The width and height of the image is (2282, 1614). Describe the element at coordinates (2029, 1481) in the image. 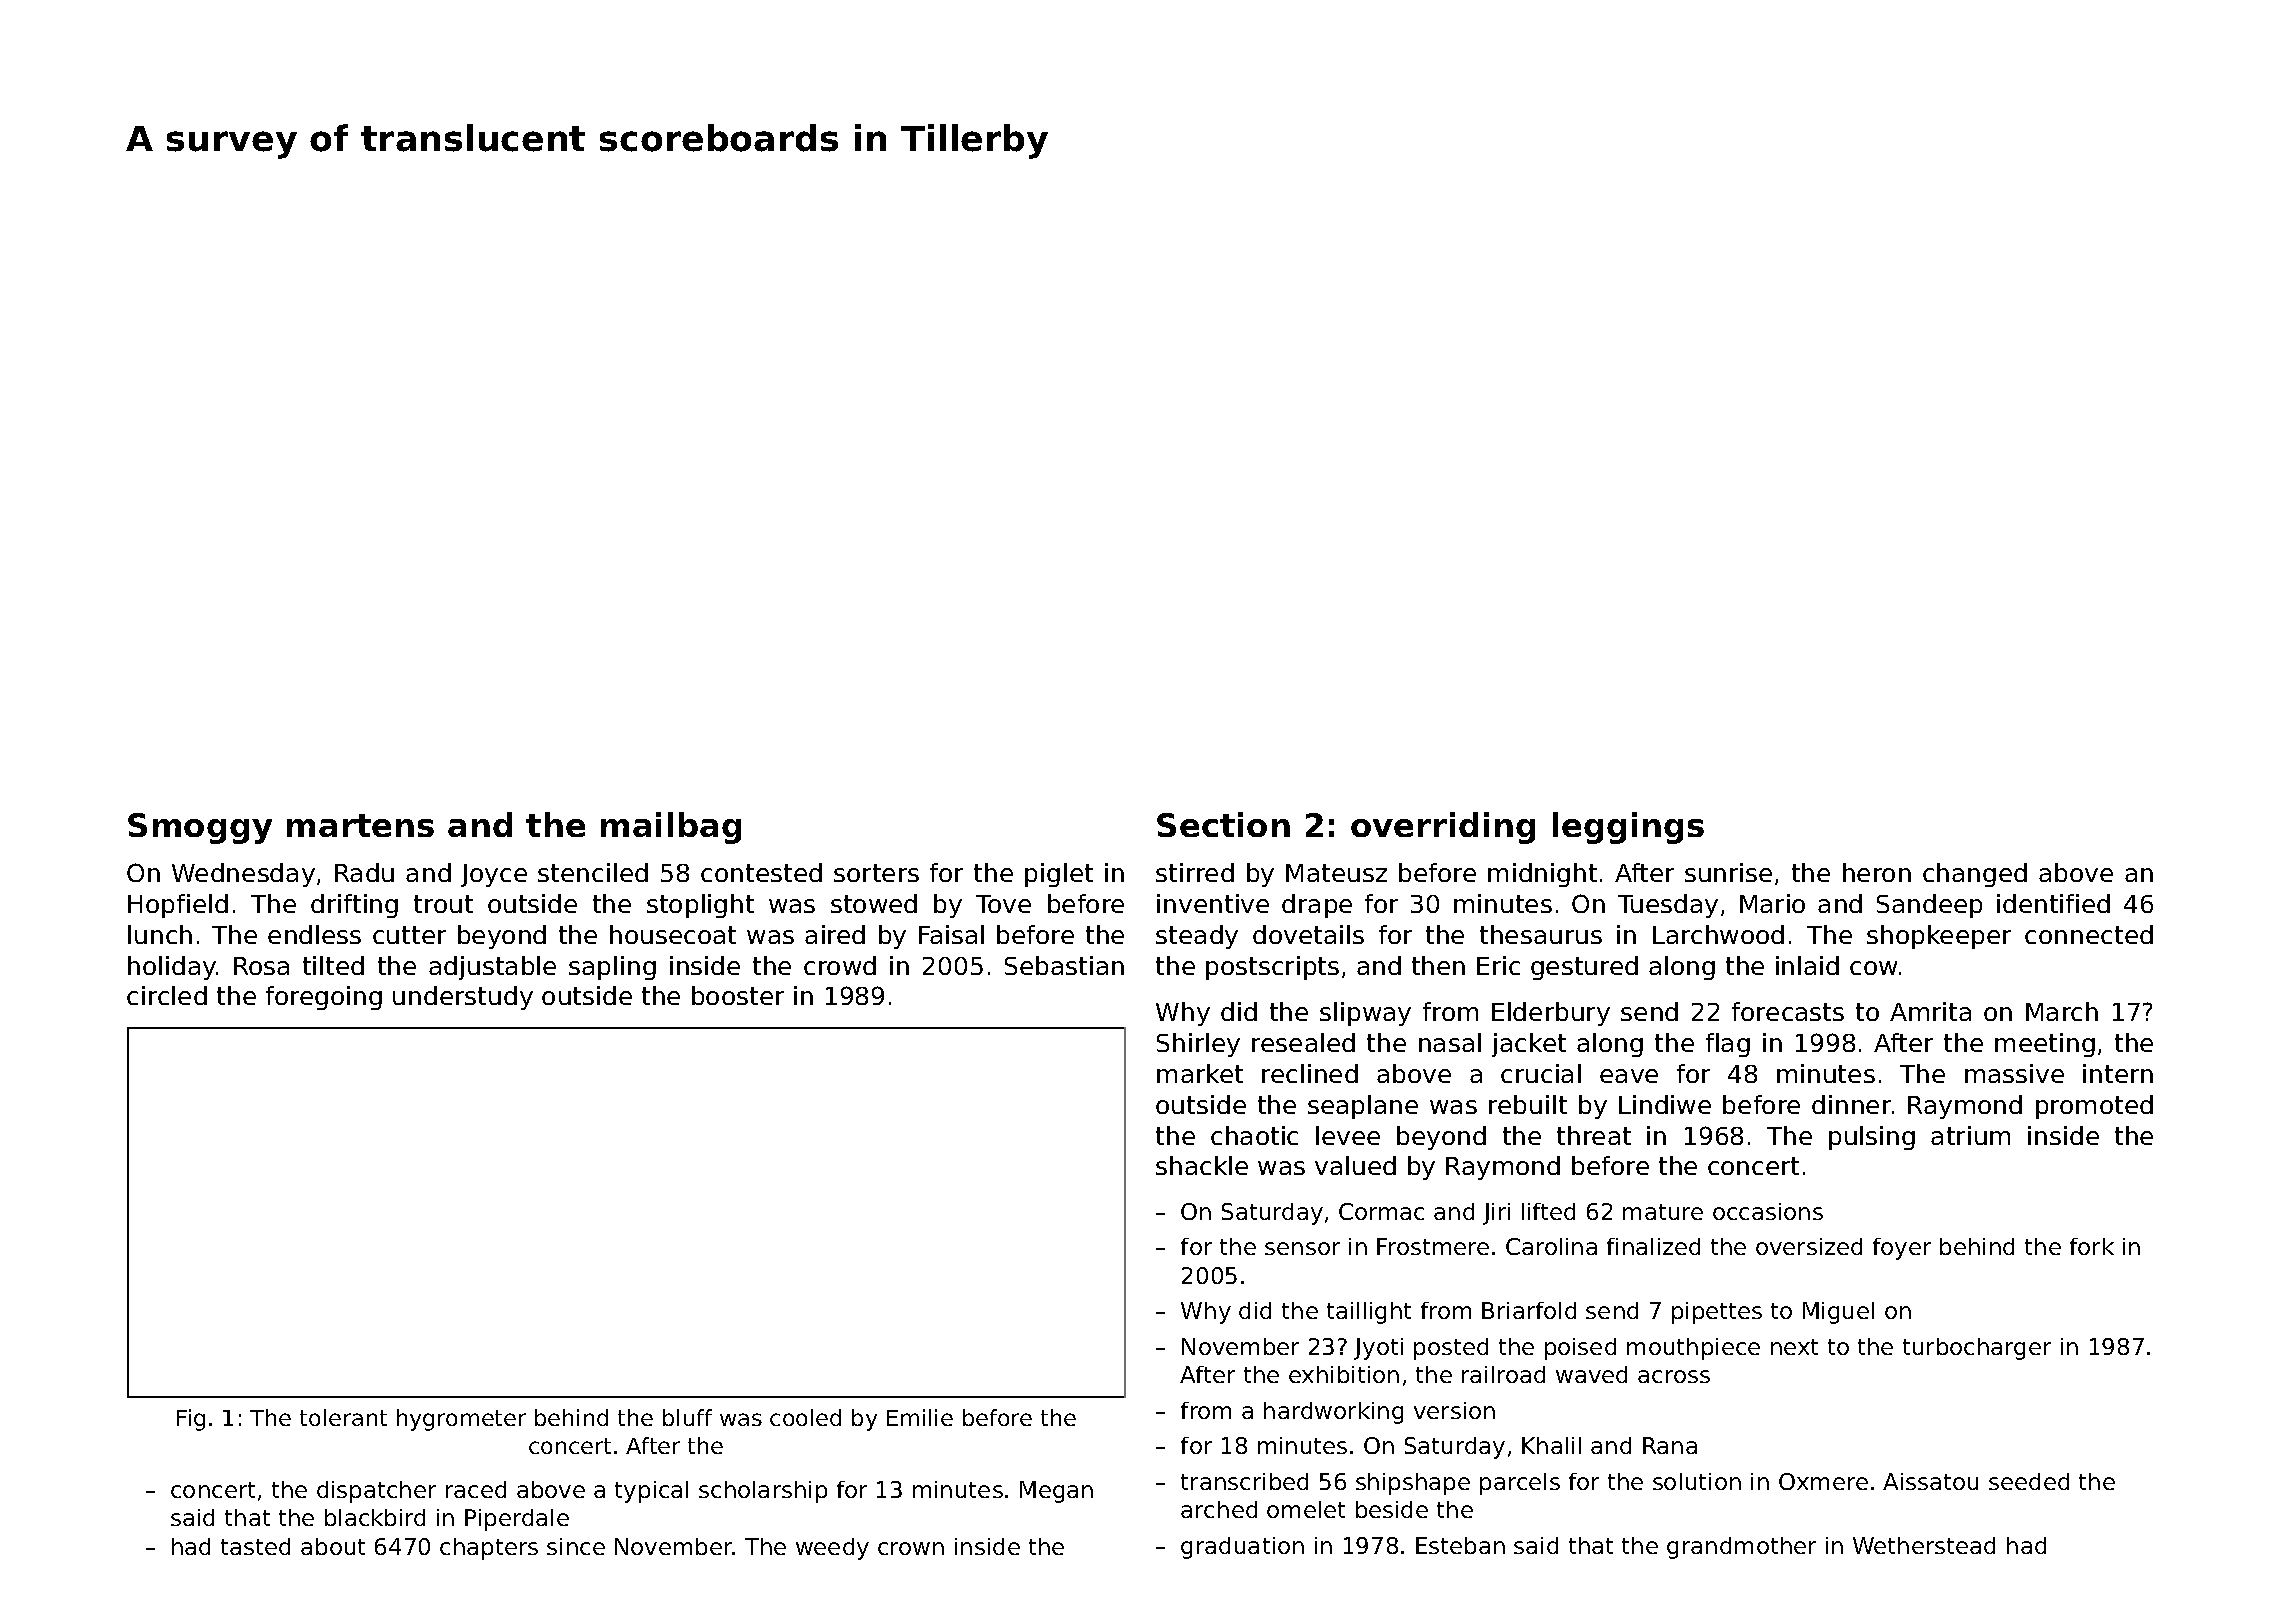

I see `seeded` at that location.
